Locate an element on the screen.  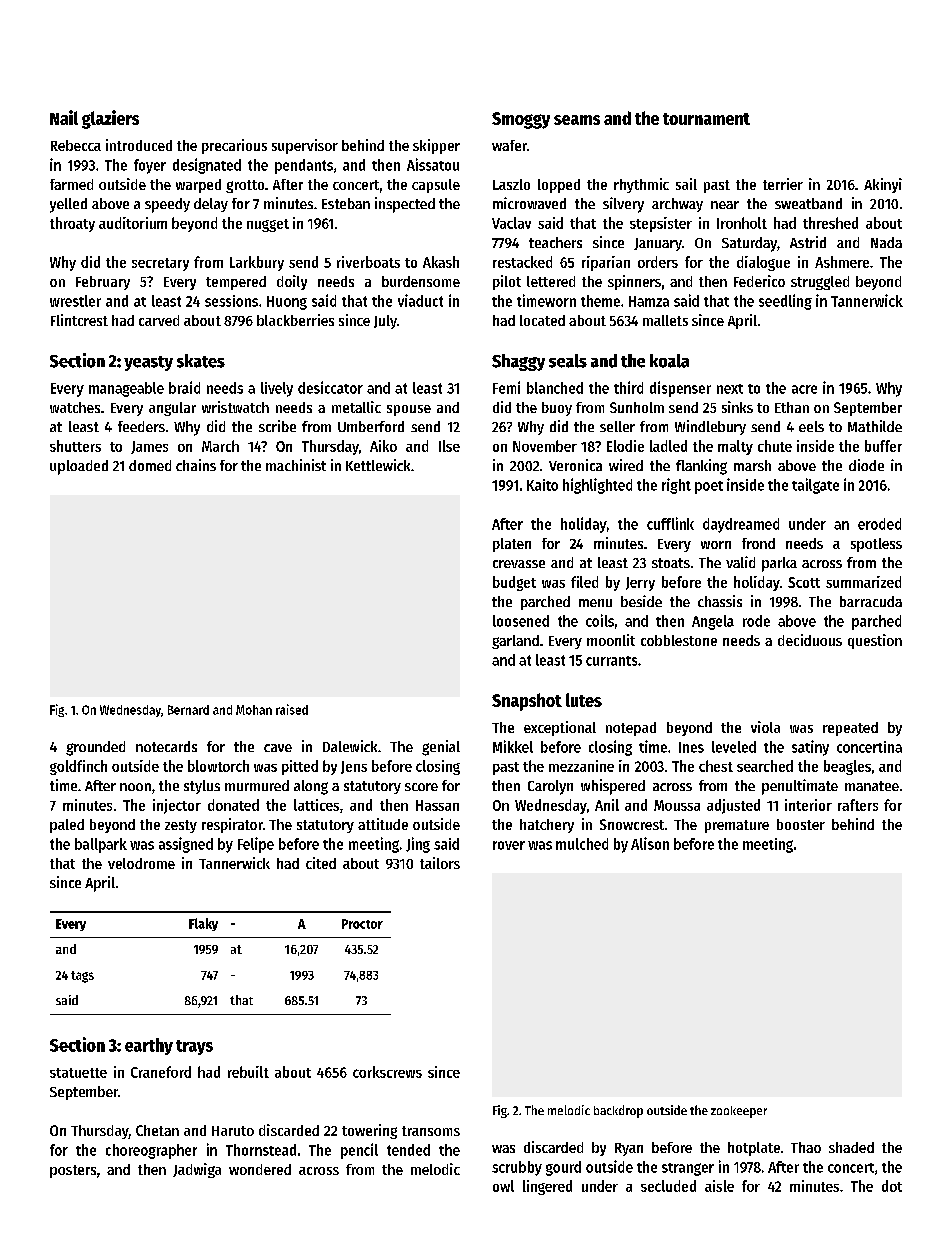
mulched is located at coordinates (582, 844).
